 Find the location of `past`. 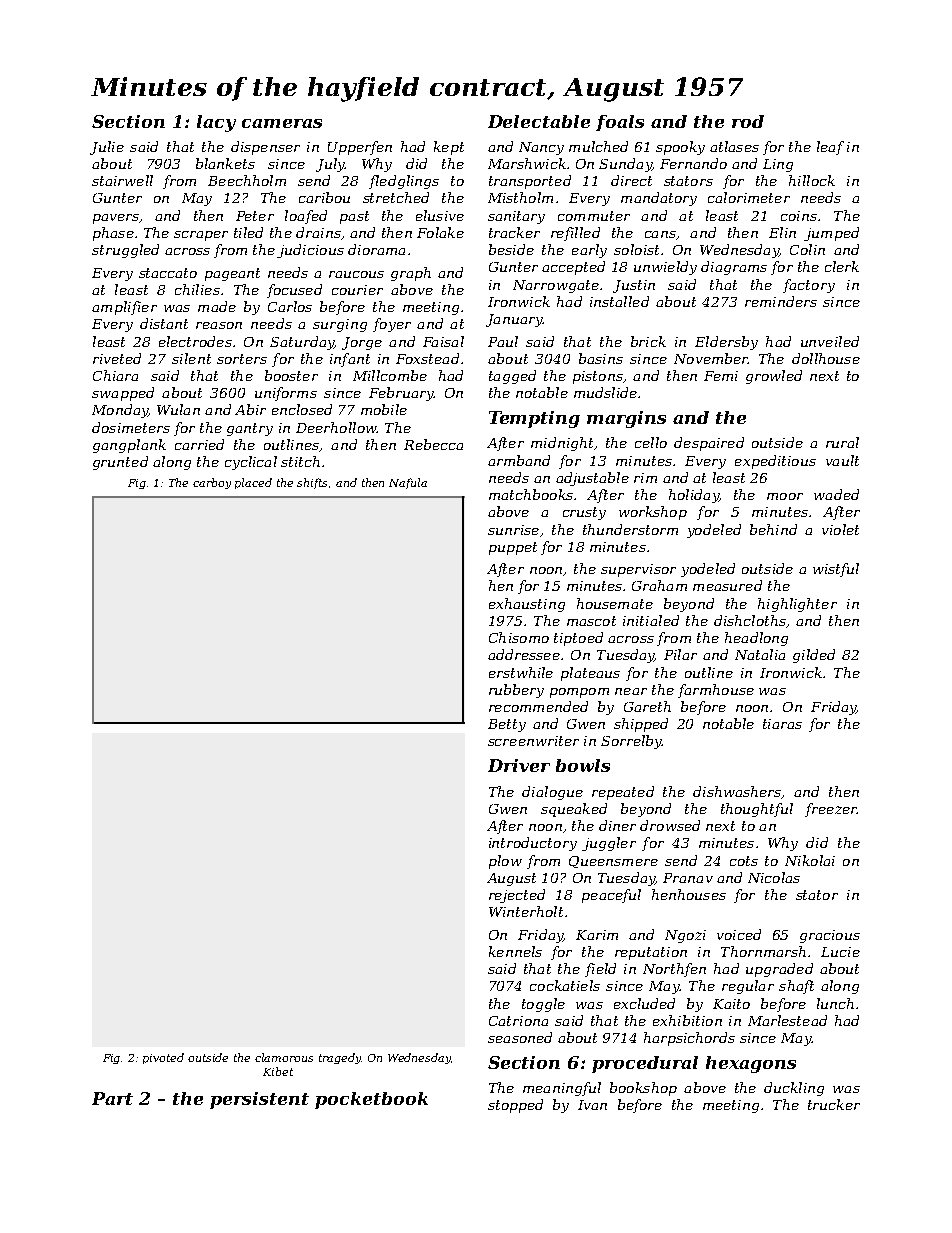

past is located at coordinates (354, 217).
